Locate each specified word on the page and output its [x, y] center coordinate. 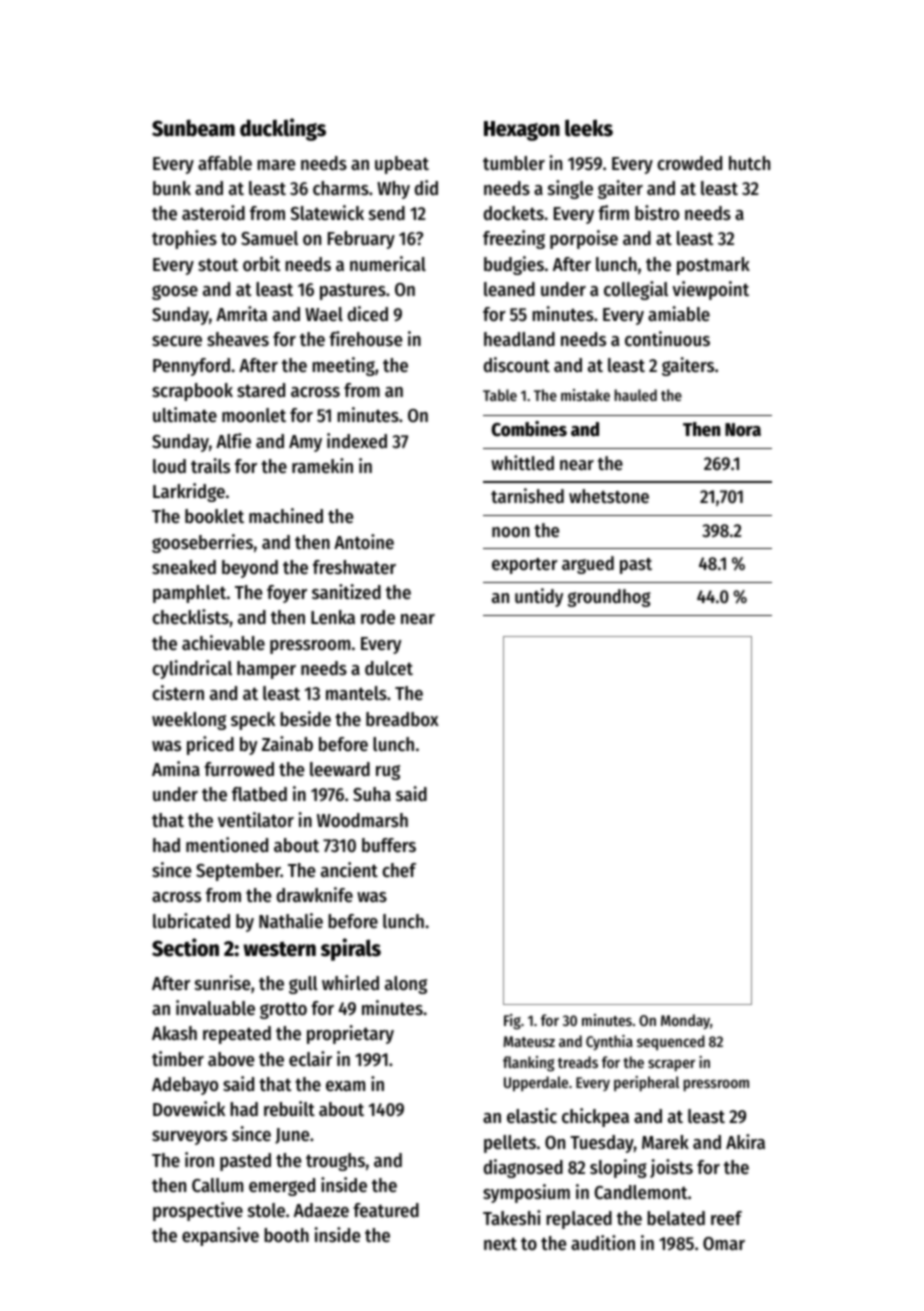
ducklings [283, 129]
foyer [287, 594]
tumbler [514, 163]
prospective [198, 1211]
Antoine [364, 542]
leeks [589, 128]
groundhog [609, 598]
